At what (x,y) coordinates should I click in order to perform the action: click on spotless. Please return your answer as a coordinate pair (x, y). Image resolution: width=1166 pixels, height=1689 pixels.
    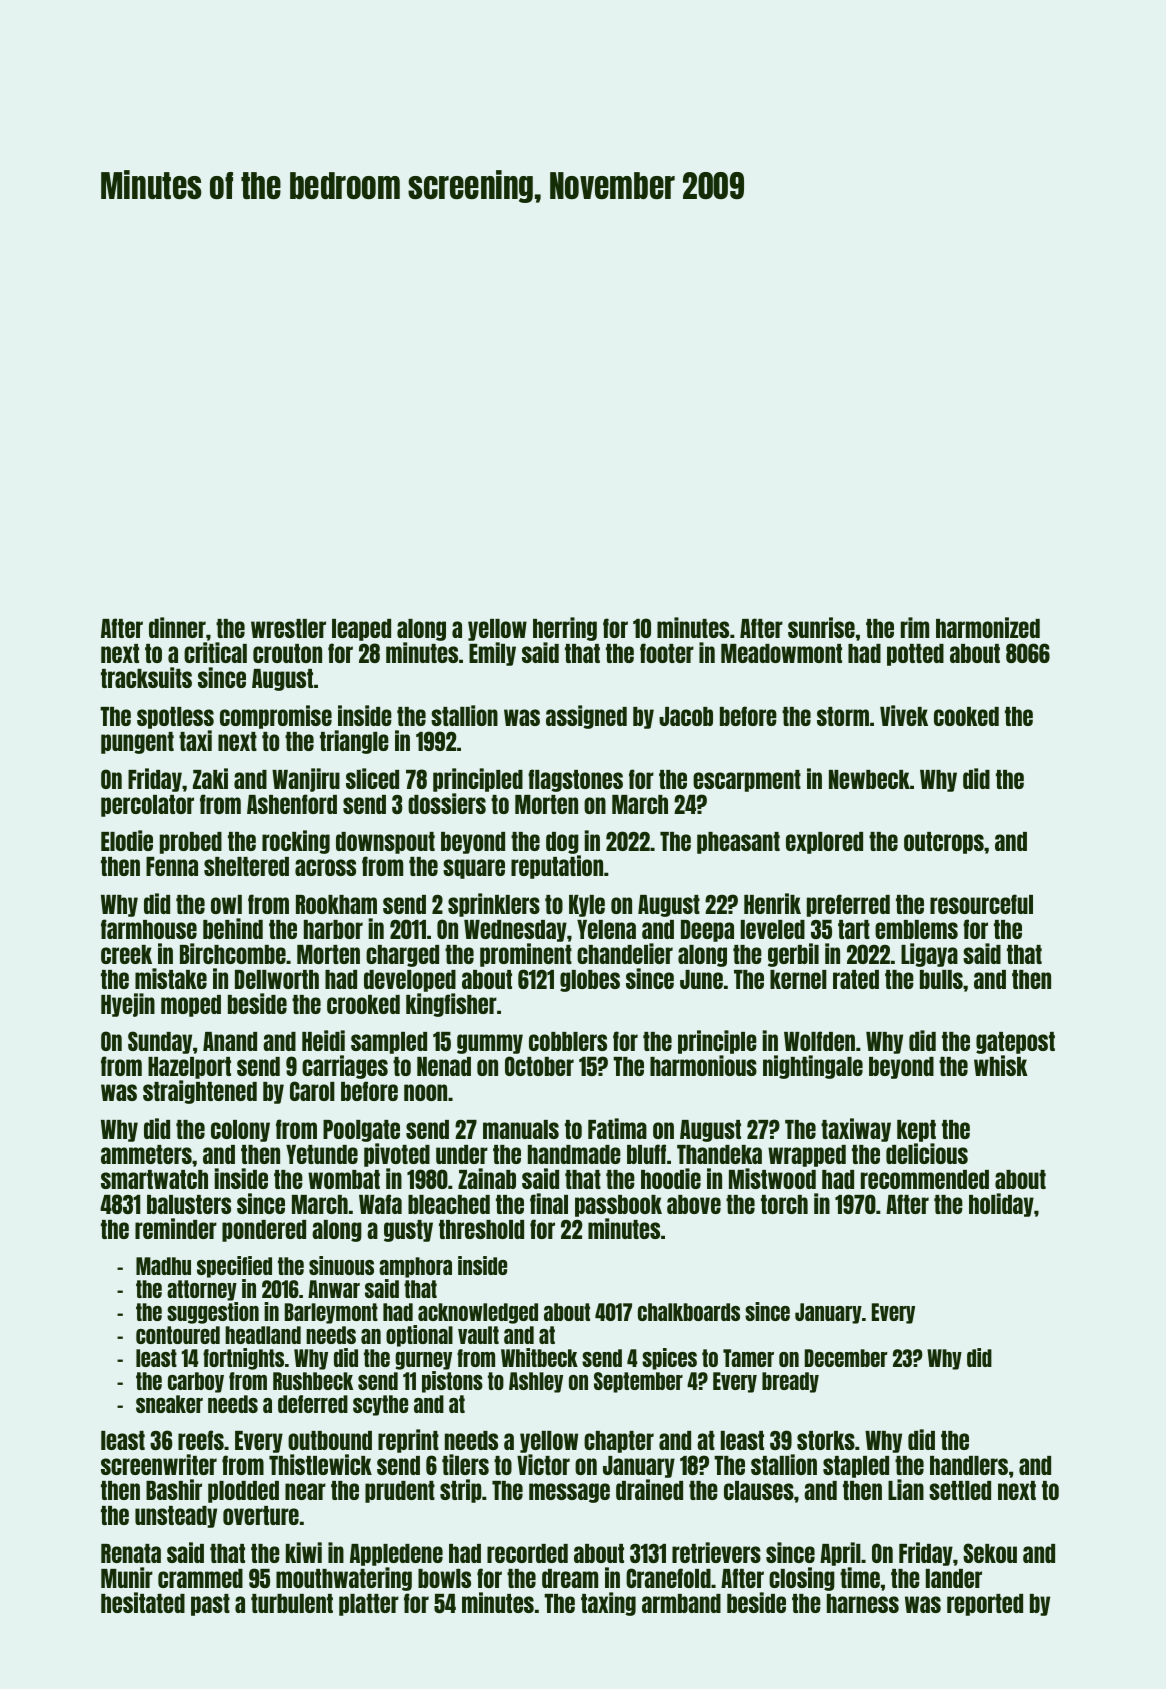
    Looking at the image, I should click on (175, 718).
